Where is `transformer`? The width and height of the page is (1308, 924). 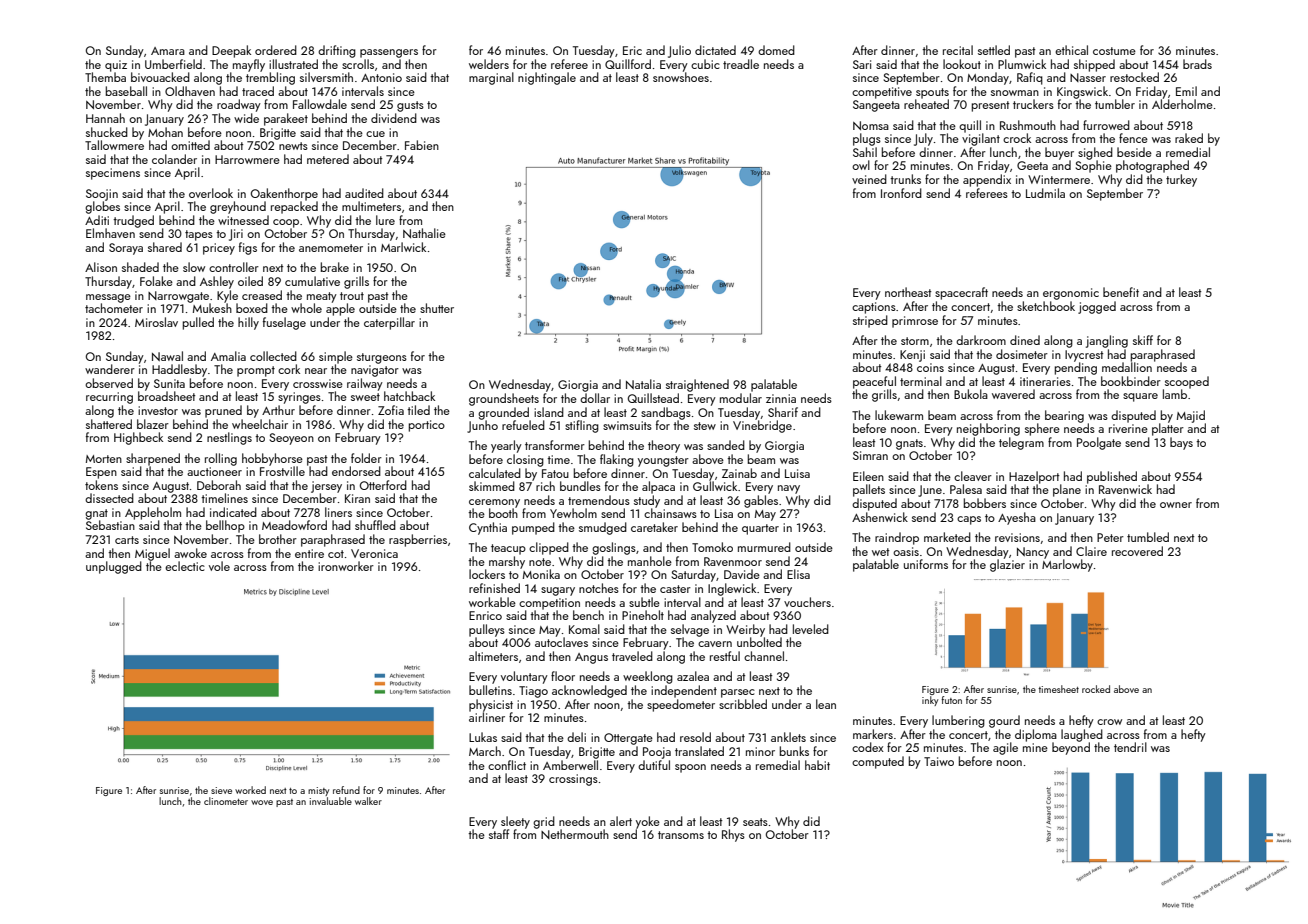 transformer is located at coordinates (555, 445).
